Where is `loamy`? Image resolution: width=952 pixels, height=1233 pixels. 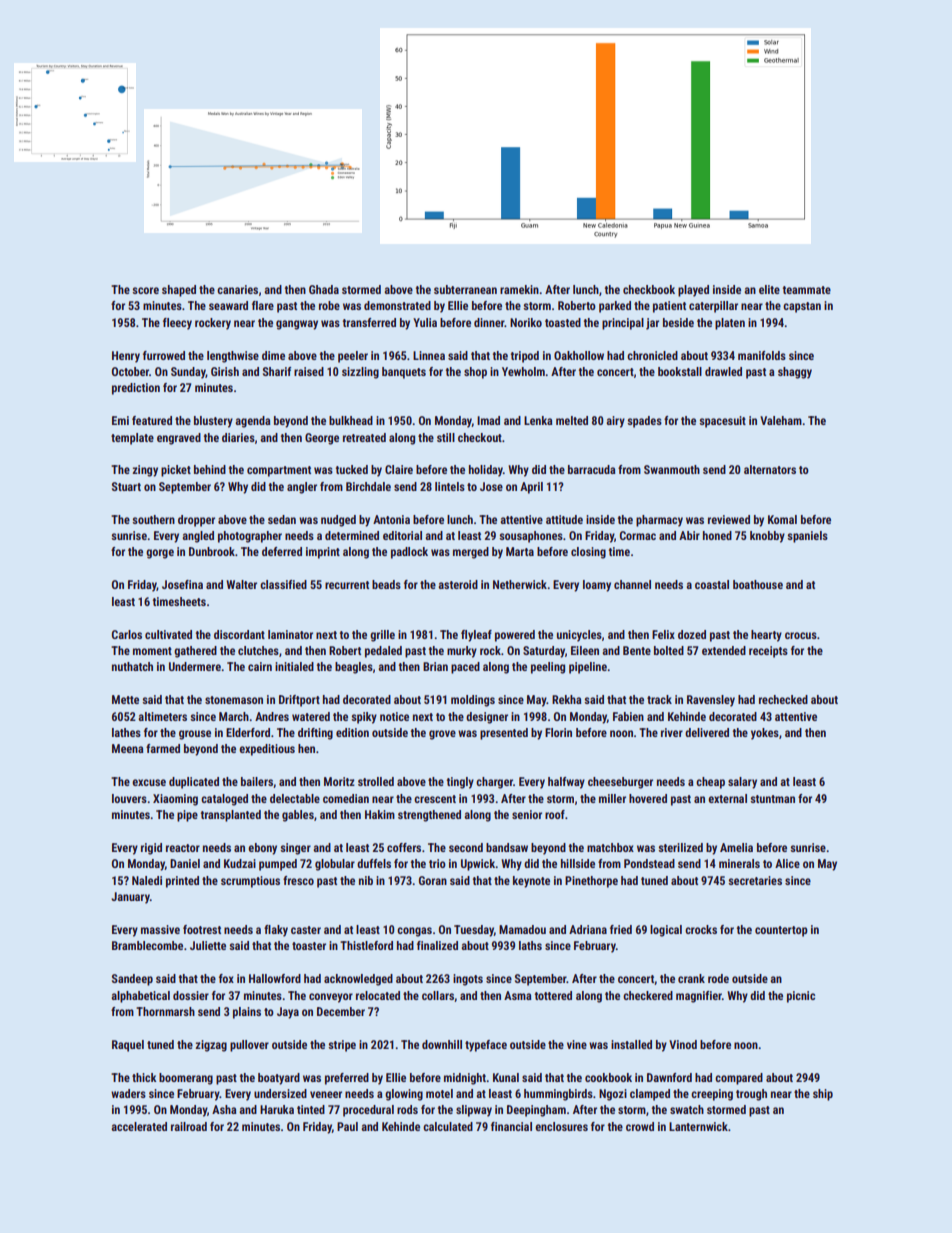 loamy is located at coordinates (597, 586).
